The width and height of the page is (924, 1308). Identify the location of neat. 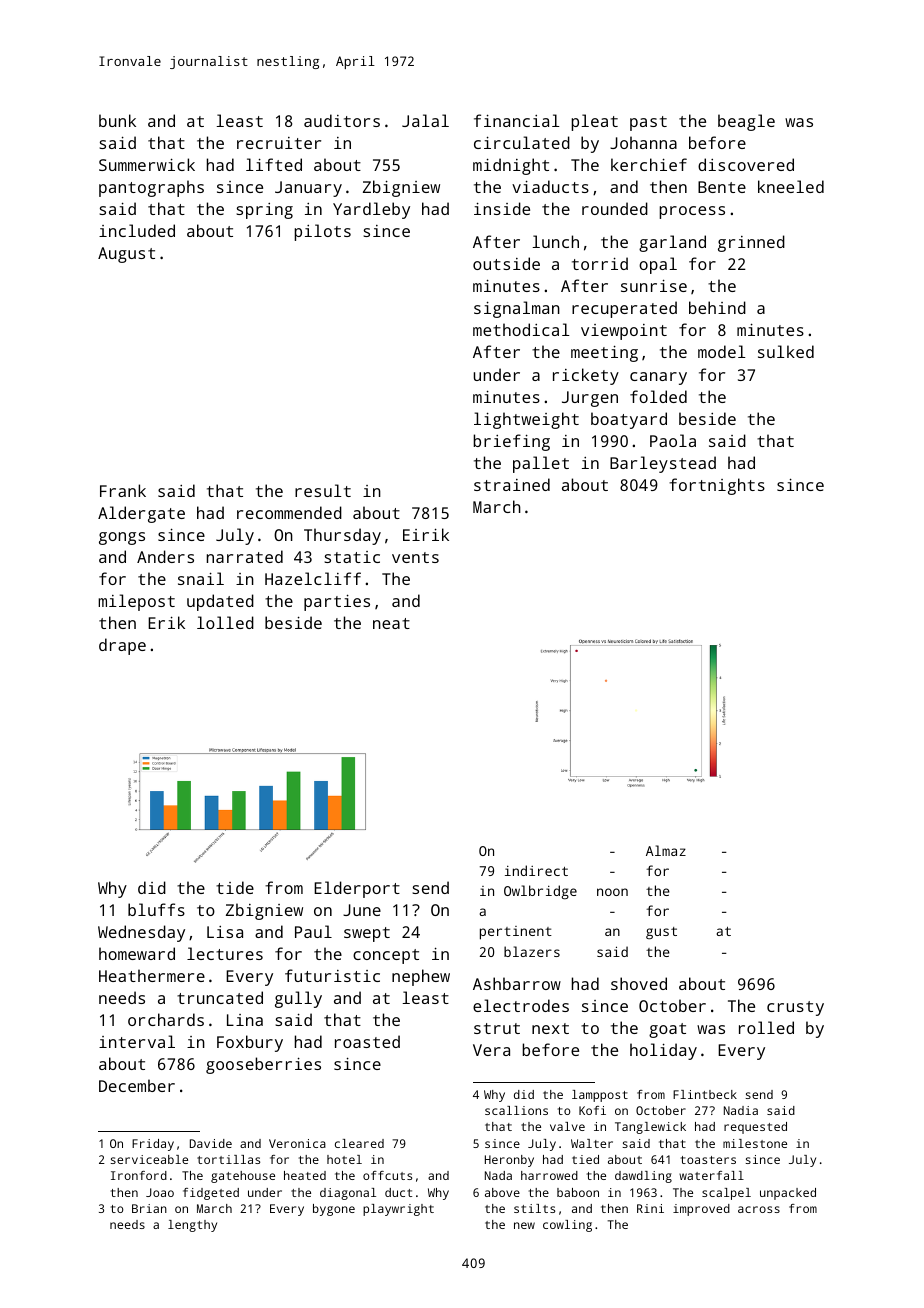
(391, 623).
